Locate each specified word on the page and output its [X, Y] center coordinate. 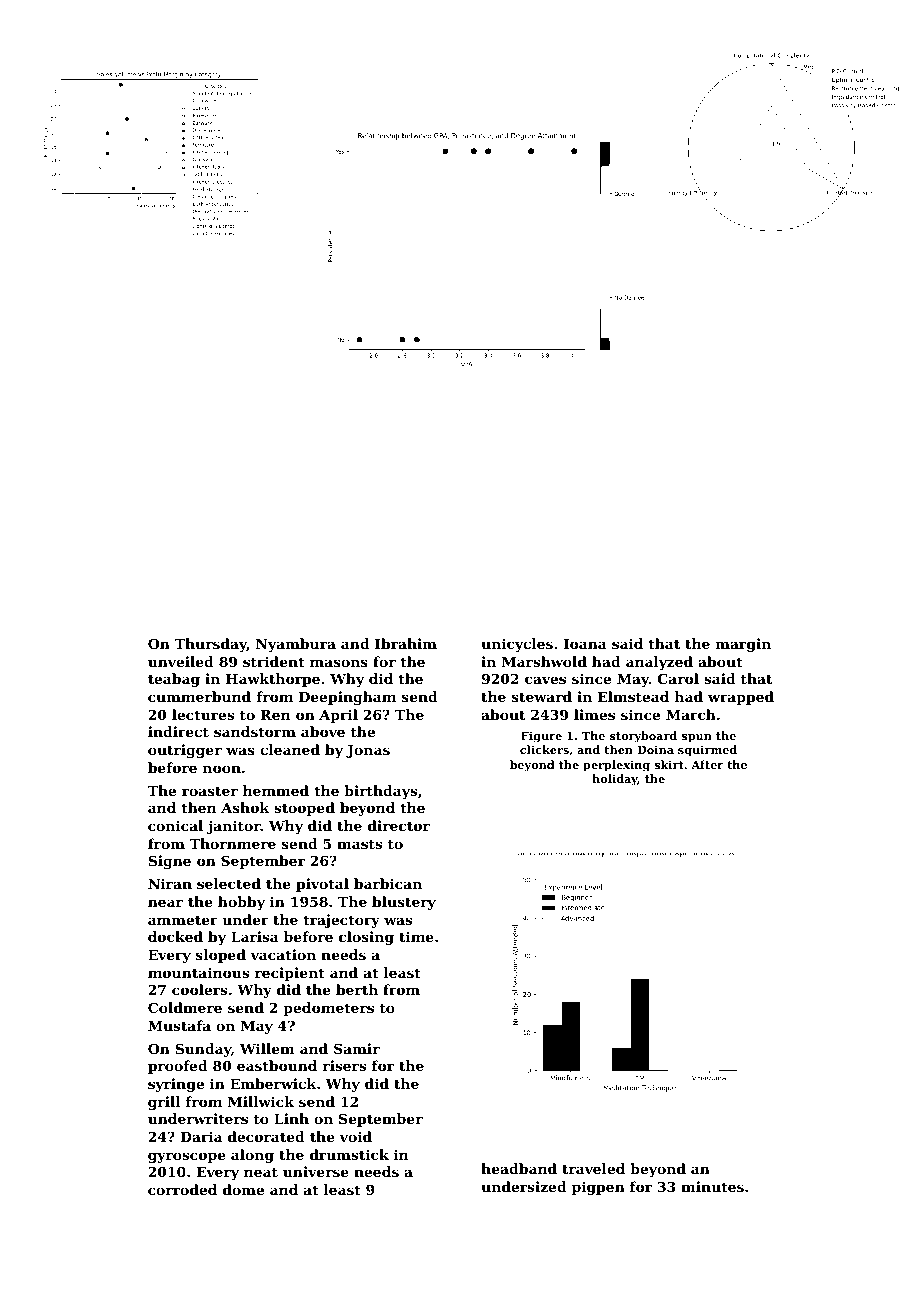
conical [175, 825]
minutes [712, 1186]
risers [344, 1065]
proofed [178, 1067]
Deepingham [347, 698]
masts [359, 844]
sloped [221, 956]
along [252, 1156]
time [416, 936]
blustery [404, 903]
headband [519, 1168]
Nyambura [296, 645]
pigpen [598, 1188]
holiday [615, 780]
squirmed [707, 751]
